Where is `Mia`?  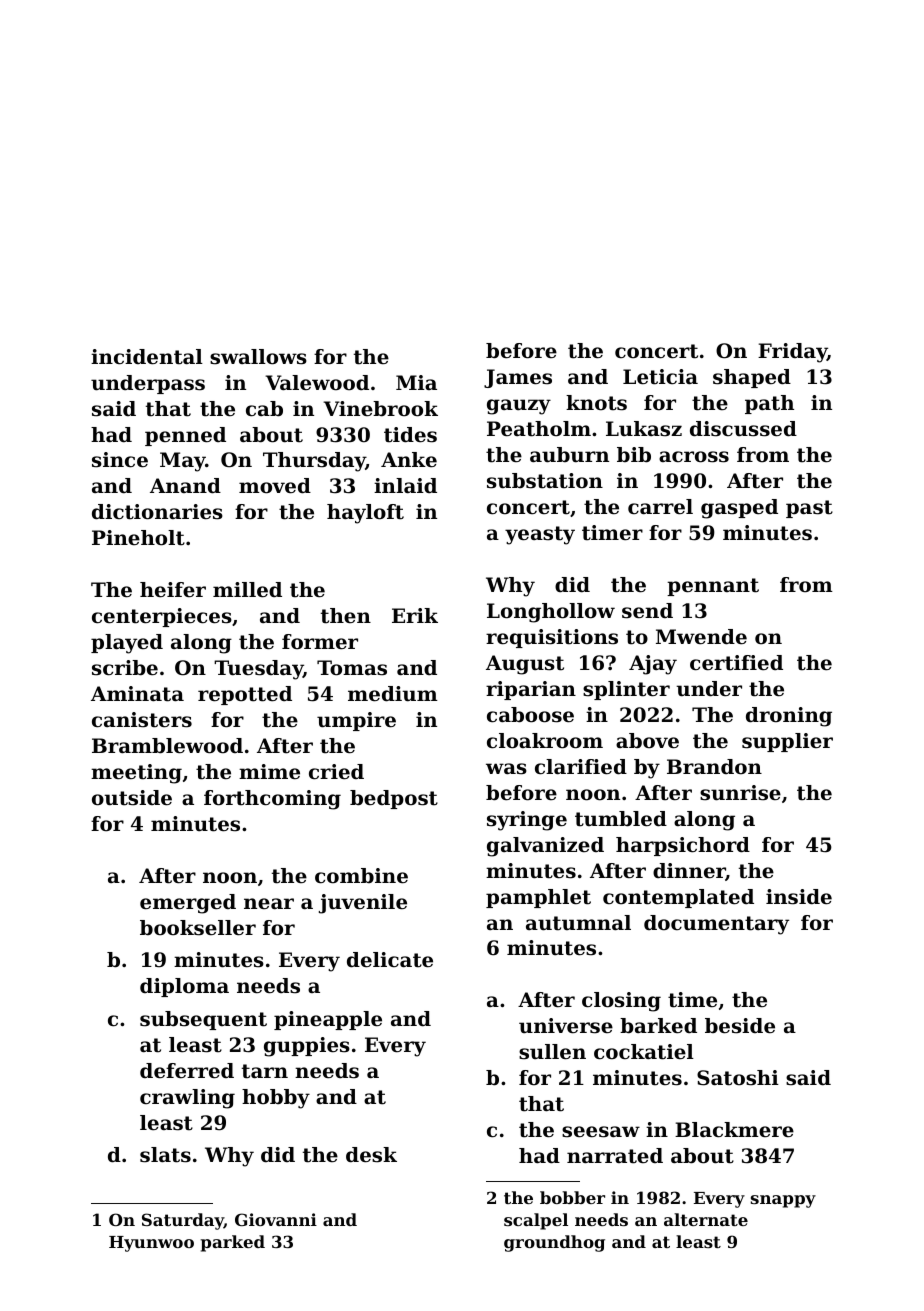
Mia is located at coordinates (416, 382).
